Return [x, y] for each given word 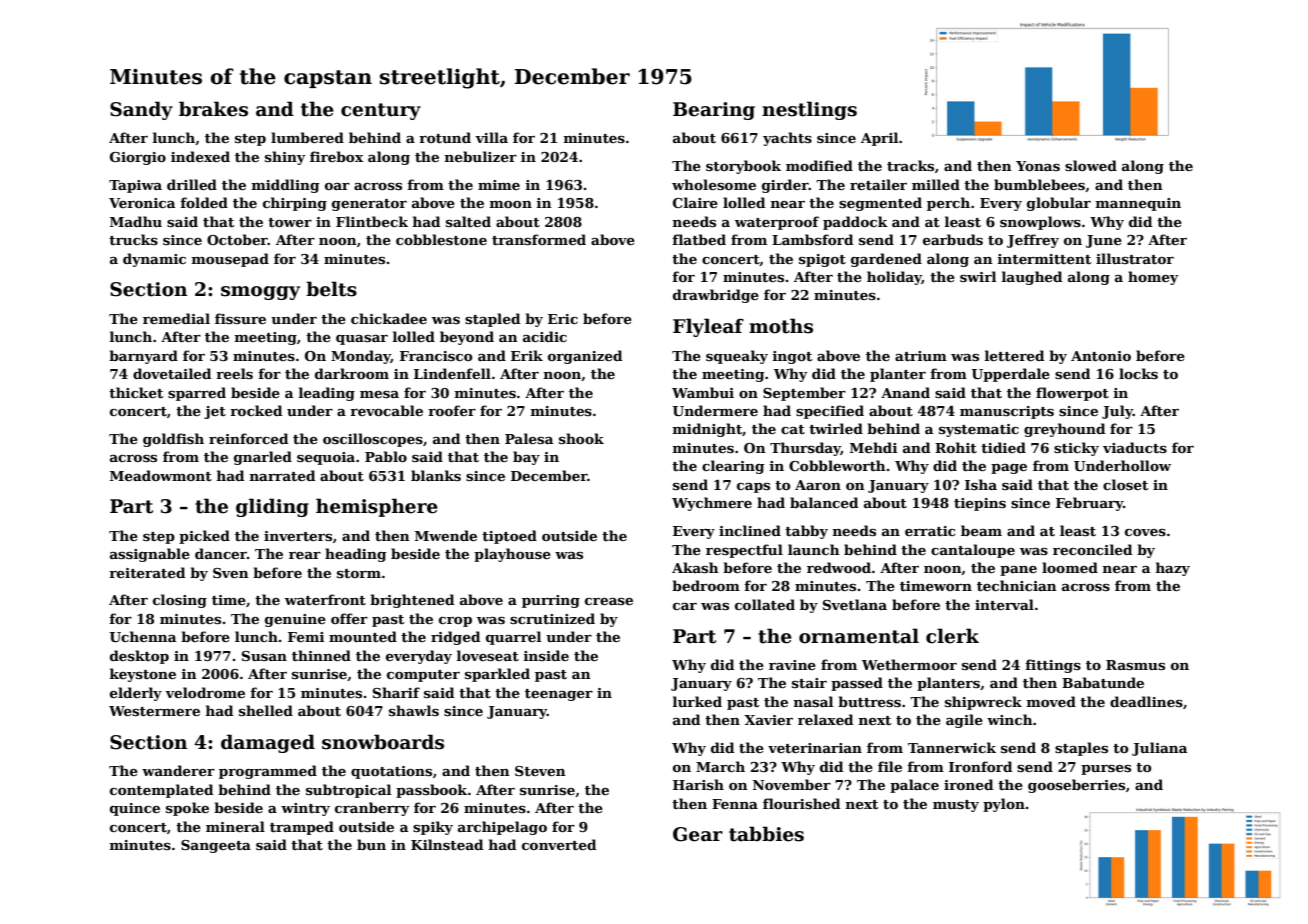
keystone [143, 675]
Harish [698, 784]
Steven [540, 771]
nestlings [809, 110]
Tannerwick [952, 747]
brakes [213, 109]
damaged [268, 743]
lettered [1014, 355]
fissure [240, 318]
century [381, 111]
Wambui [703, 392]
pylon [1004, 805]
